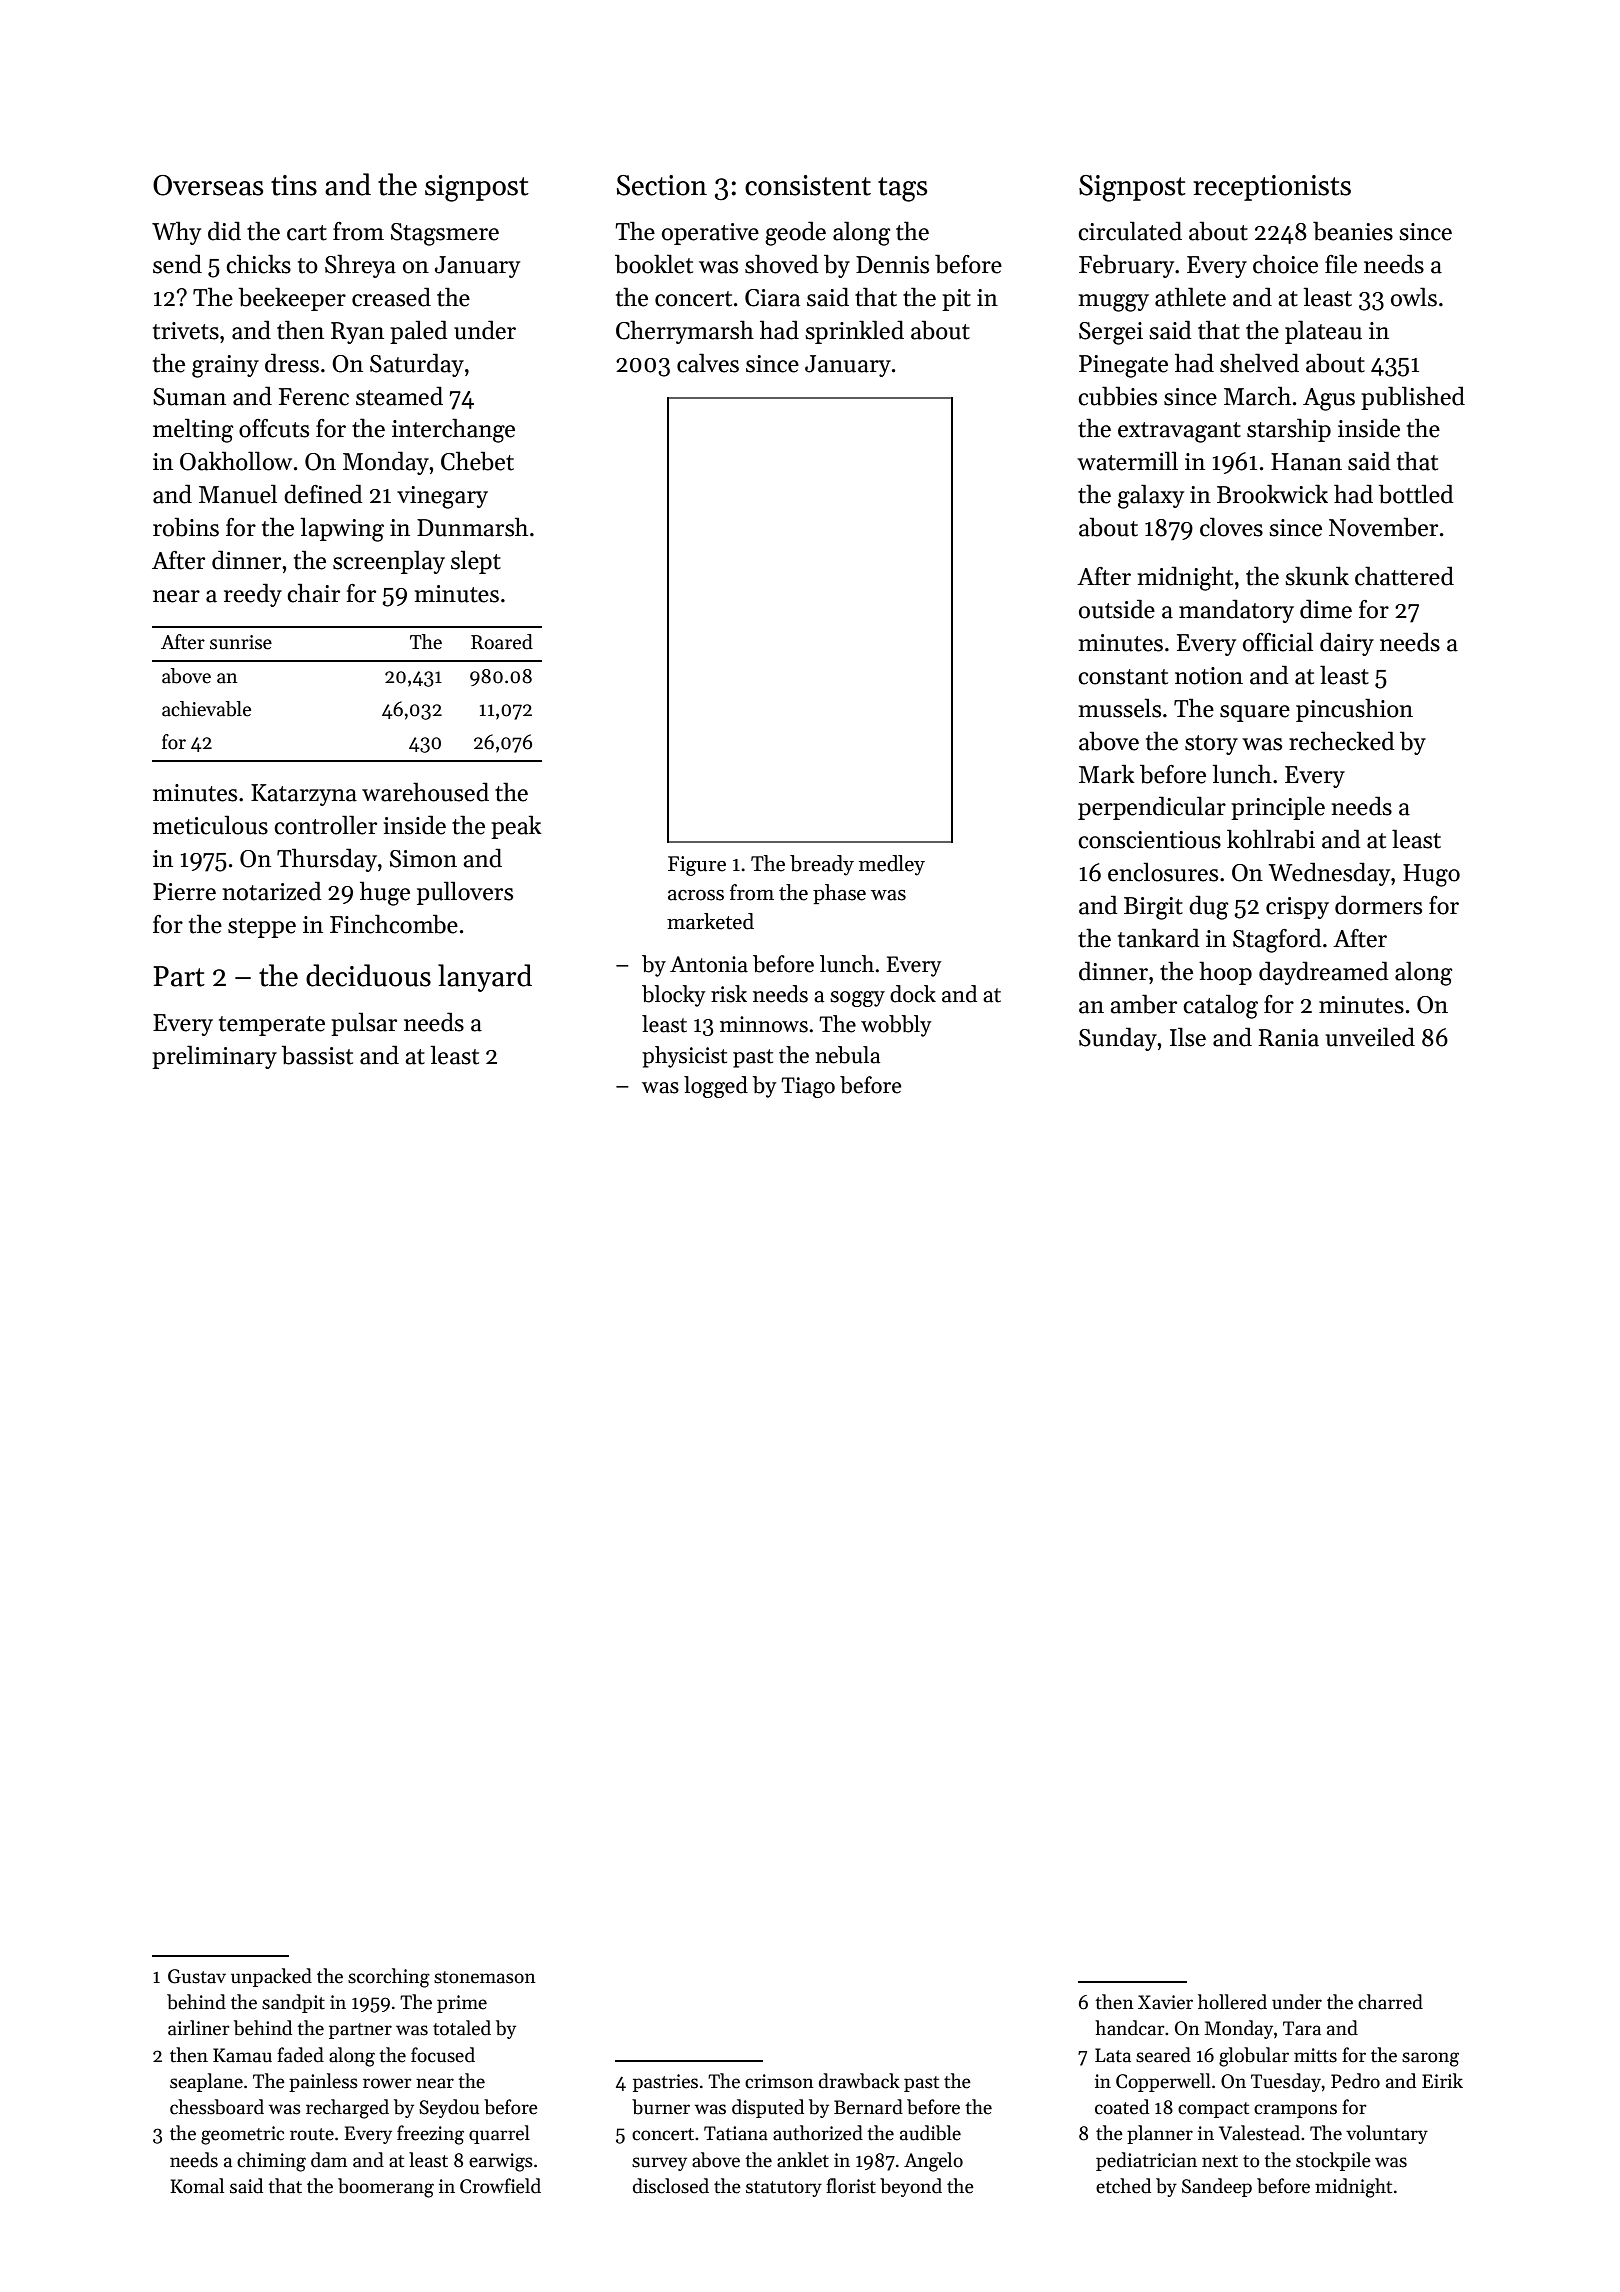 This image has height=2292, width=1620. Describe the element at coordinates (1149, 840) in the image. I see `conscientious` at that location.
